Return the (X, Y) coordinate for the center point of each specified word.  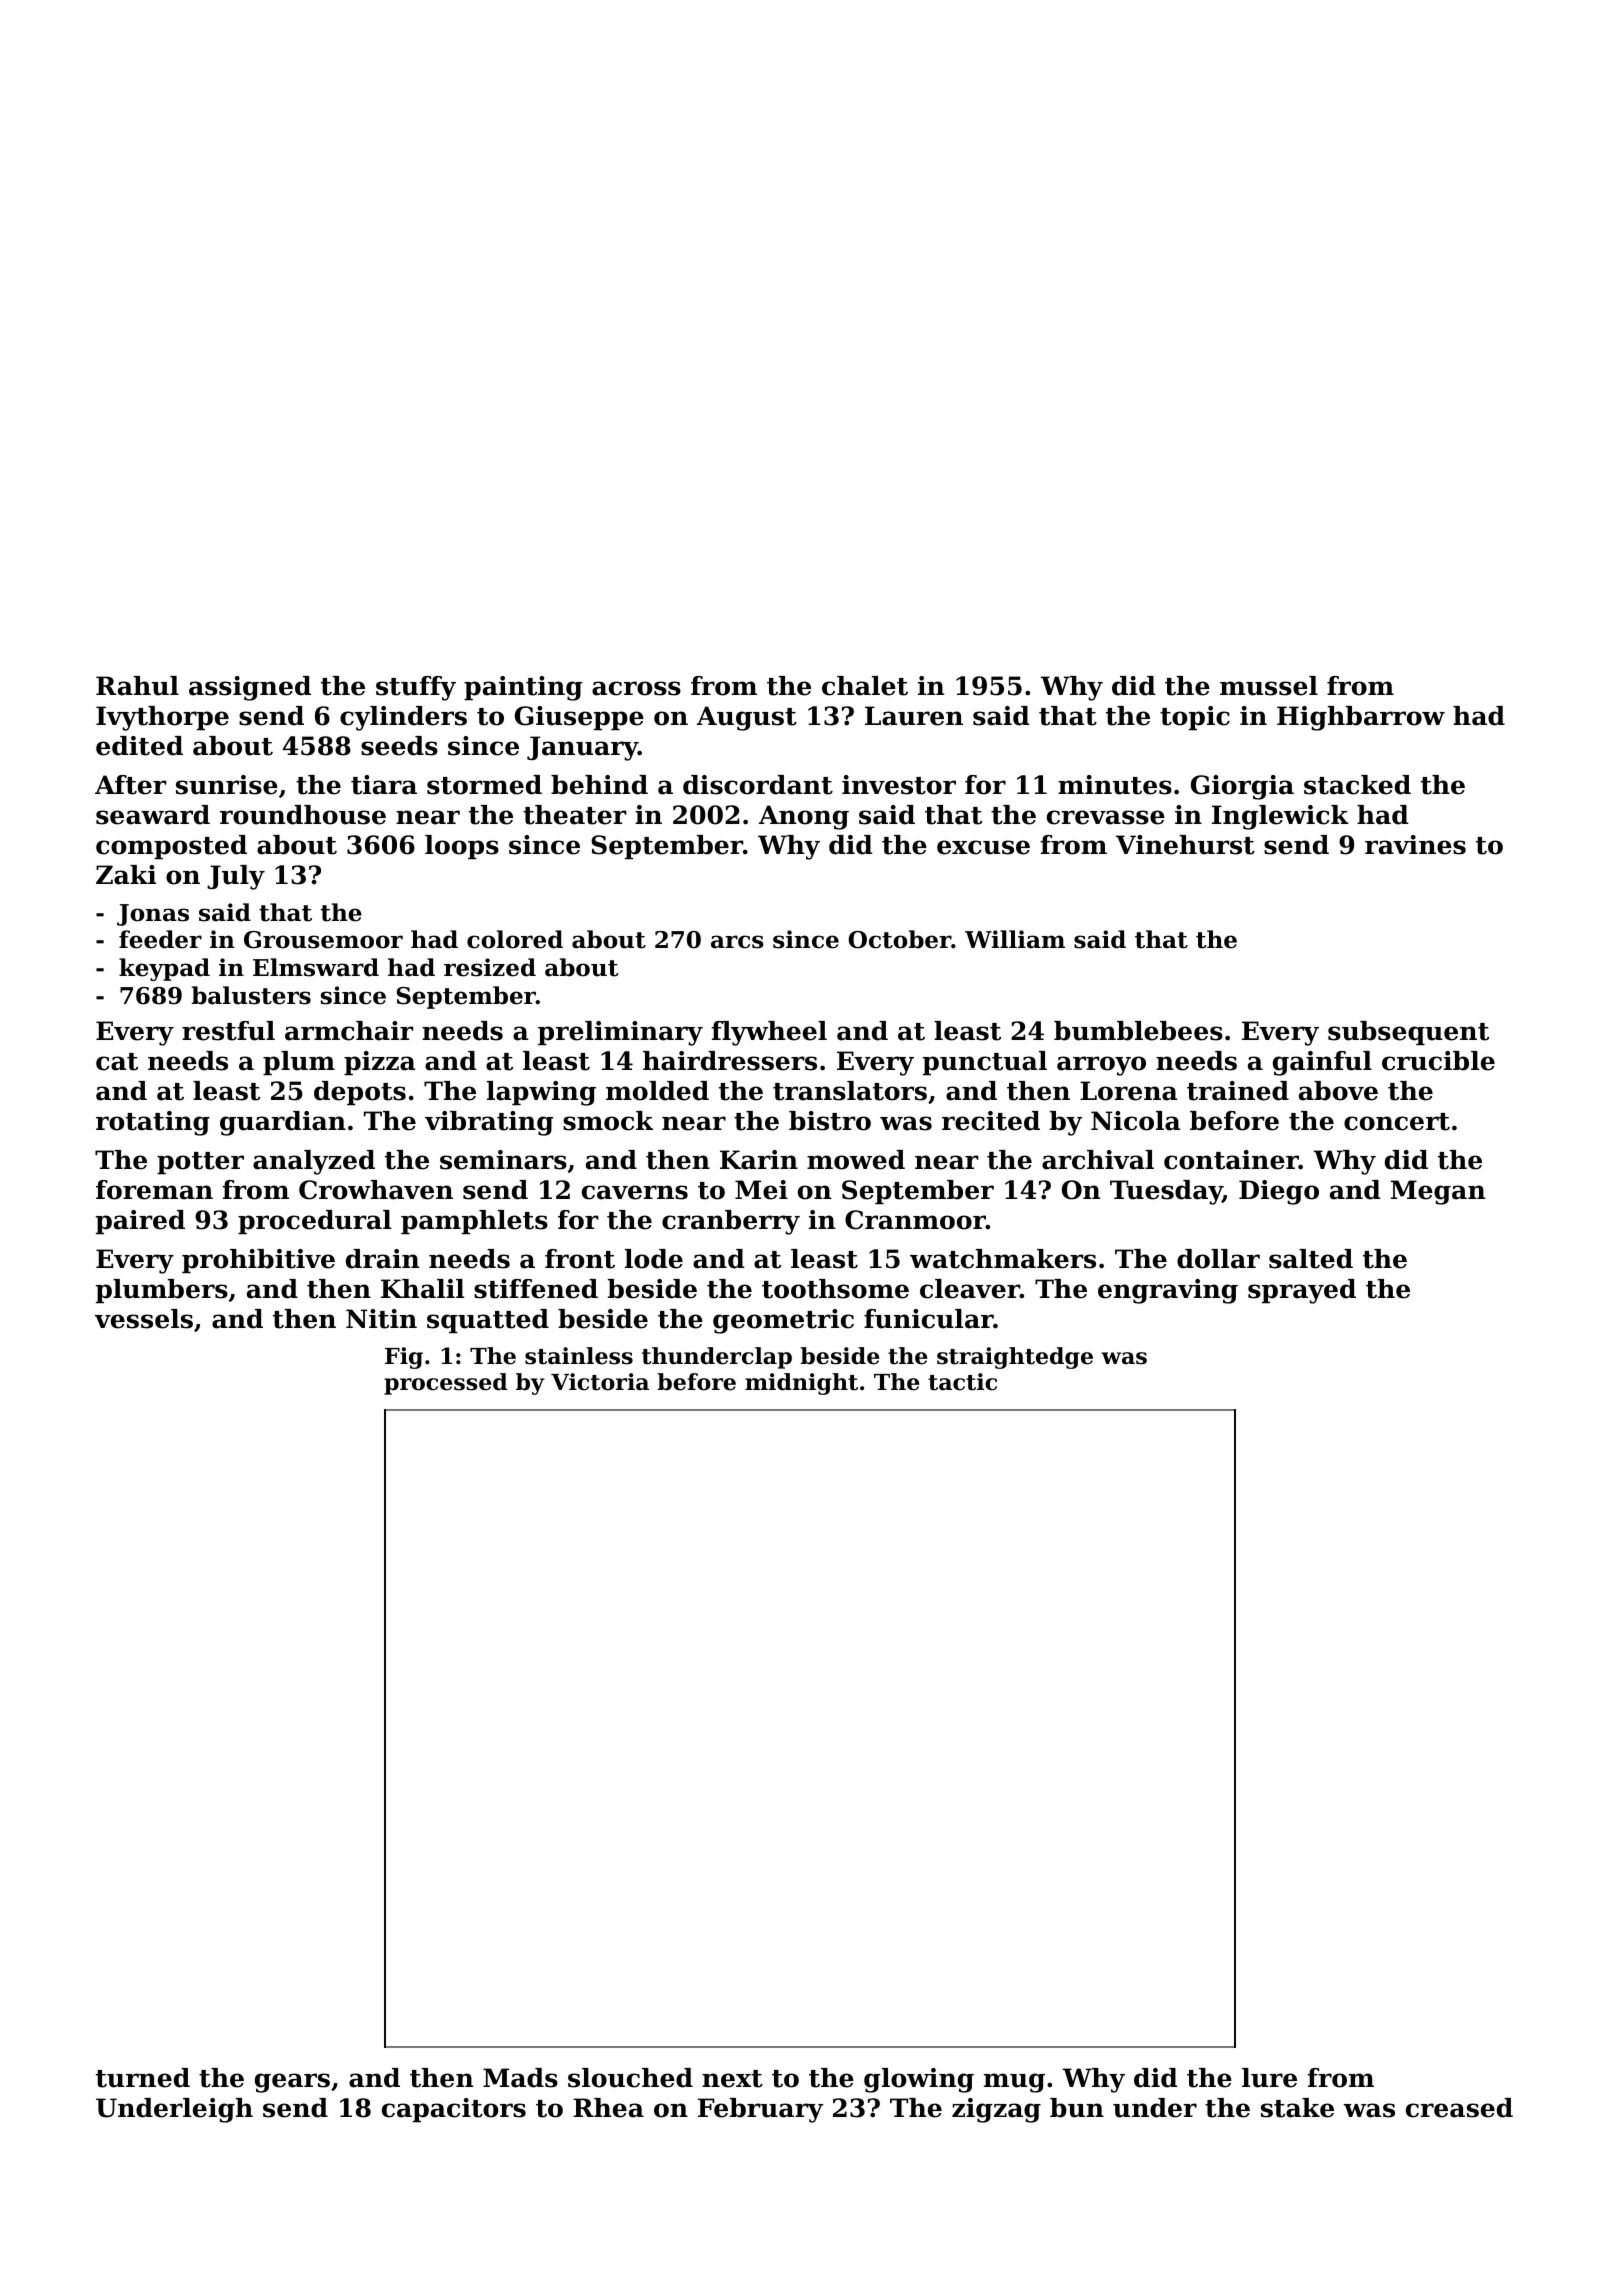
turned (143, 2078)
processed (445, 1384)
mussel (1269, 686)
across (636, 688)
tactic (962, 1382)
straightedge (1015, 1358)
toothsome (835, 1289)
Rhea (608, 2108)
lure (1269, 2078)
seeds (399, 746)
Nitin (381, 1319)
